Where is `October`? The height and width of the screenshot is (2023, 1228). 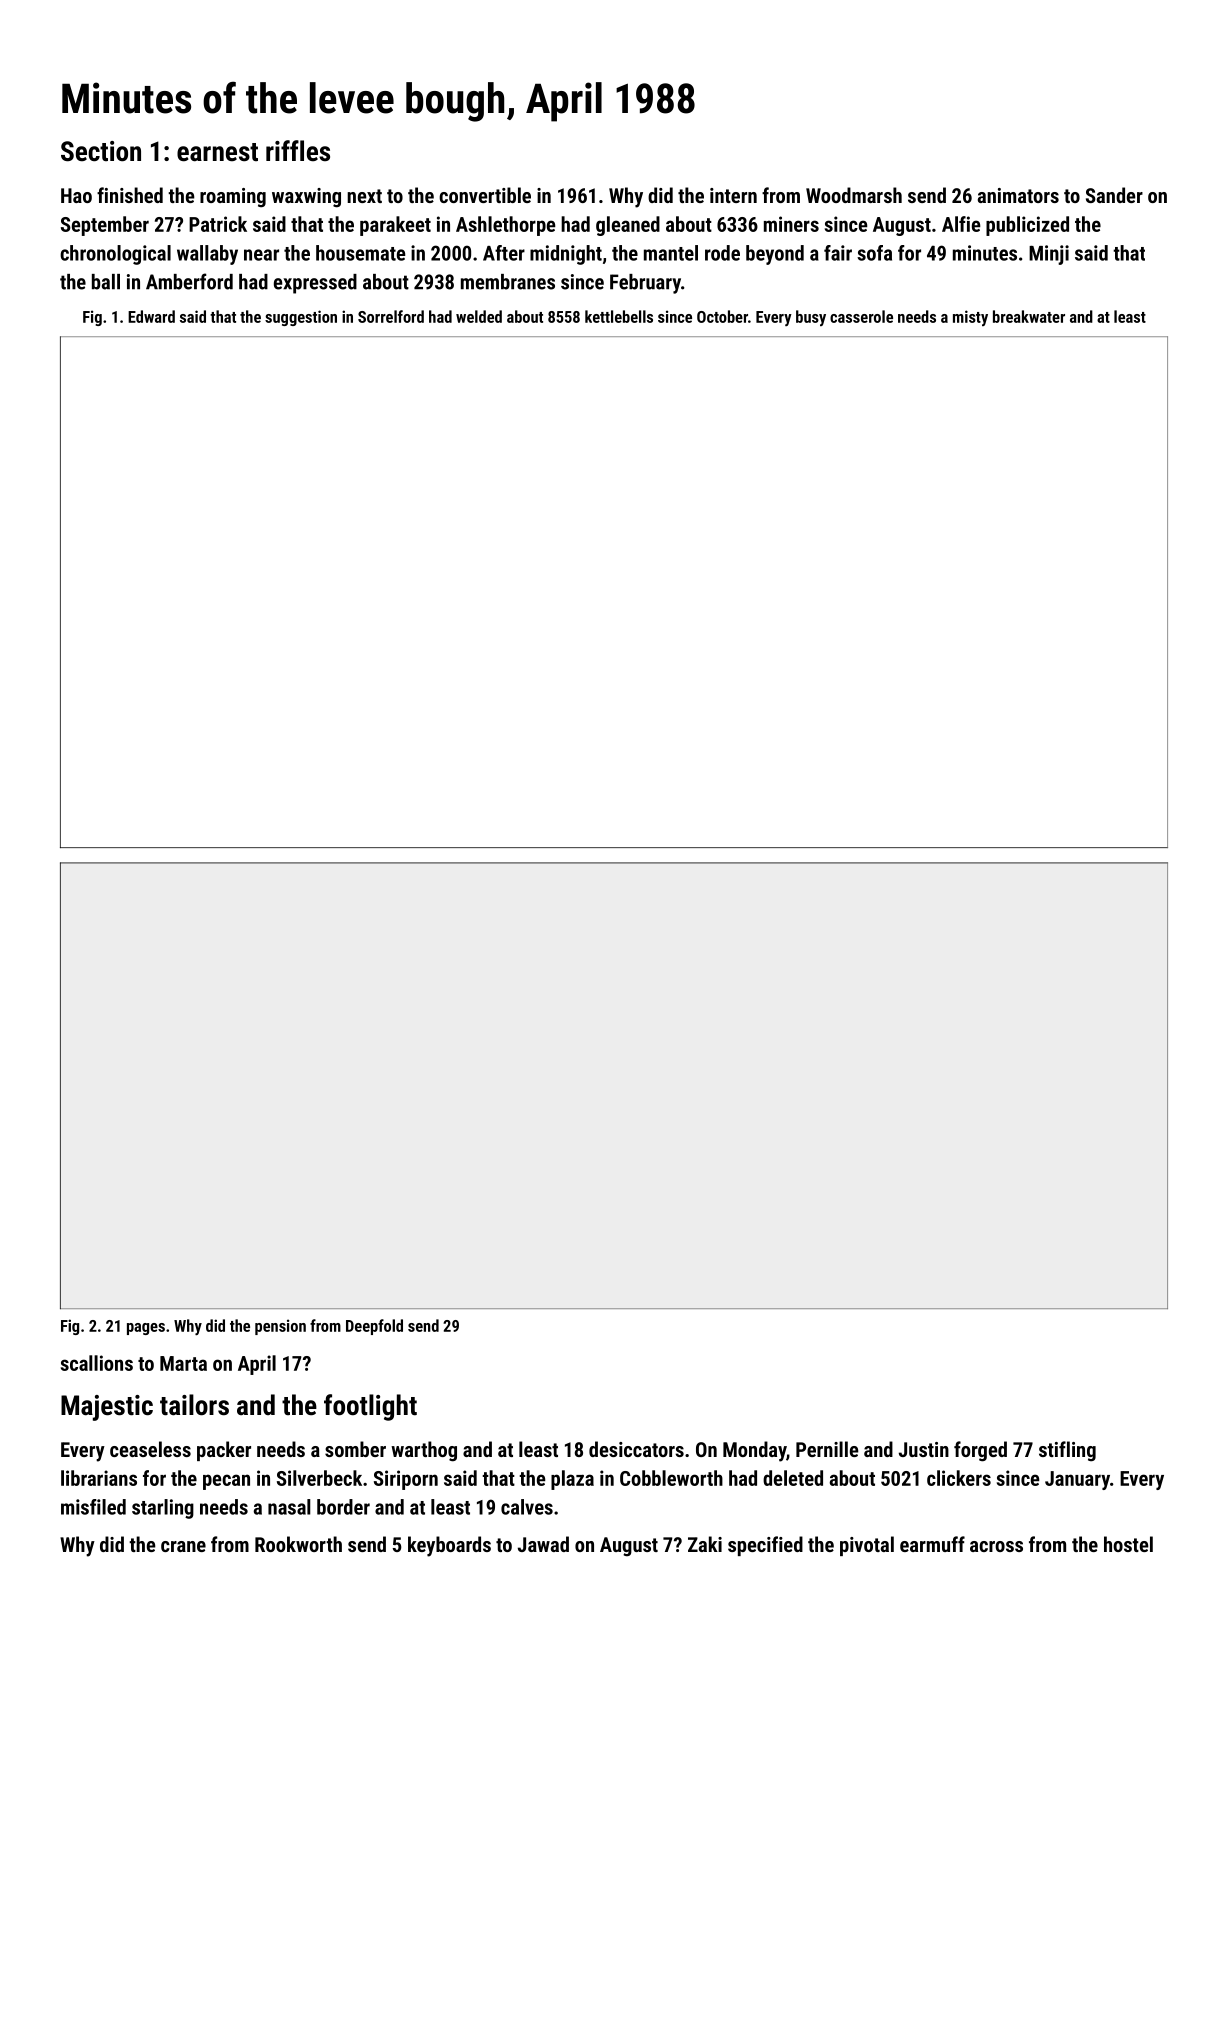
October is located at coordinates (722, 316).
